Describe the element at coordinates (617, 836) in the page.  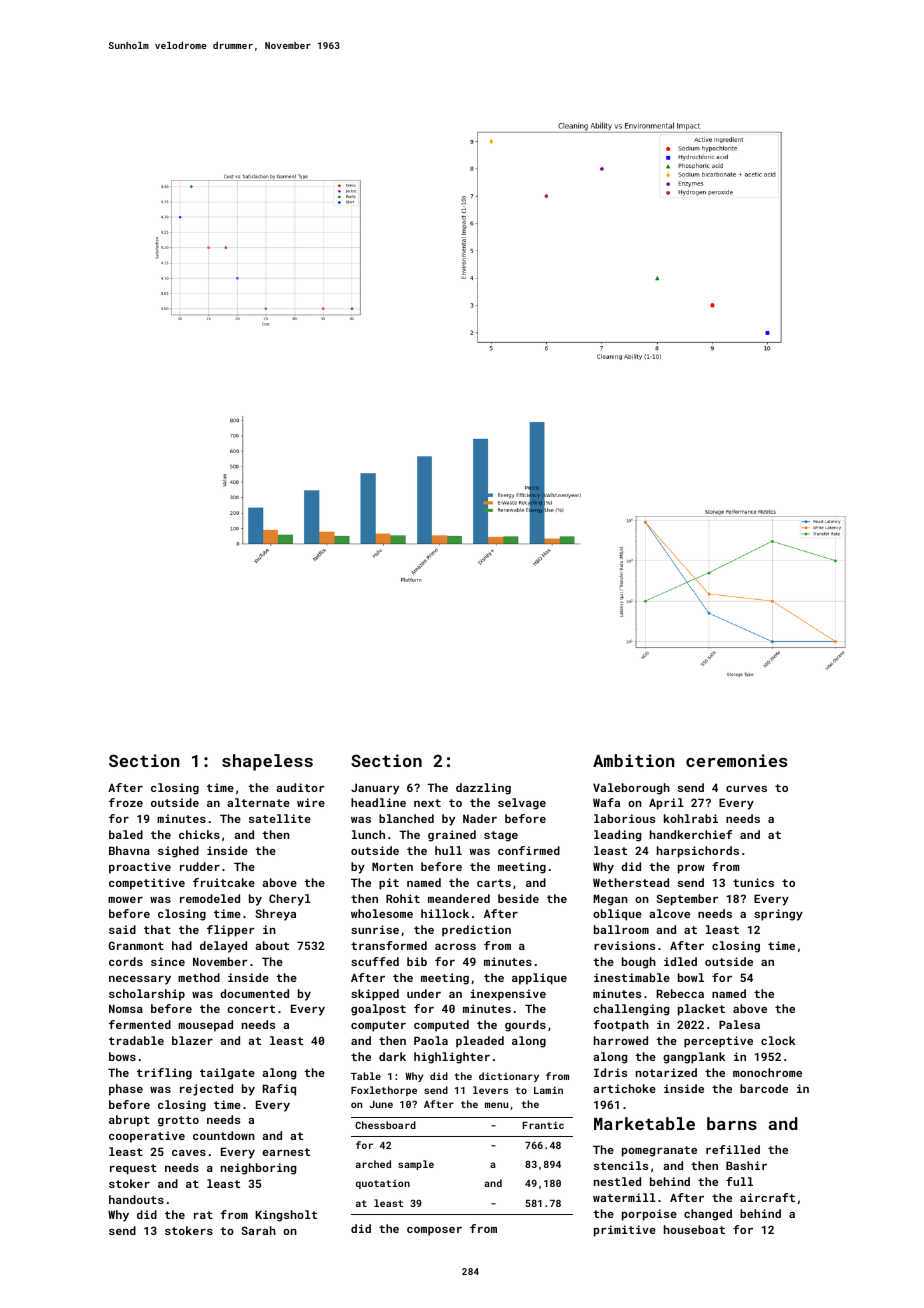
I see `leading` at that location.
